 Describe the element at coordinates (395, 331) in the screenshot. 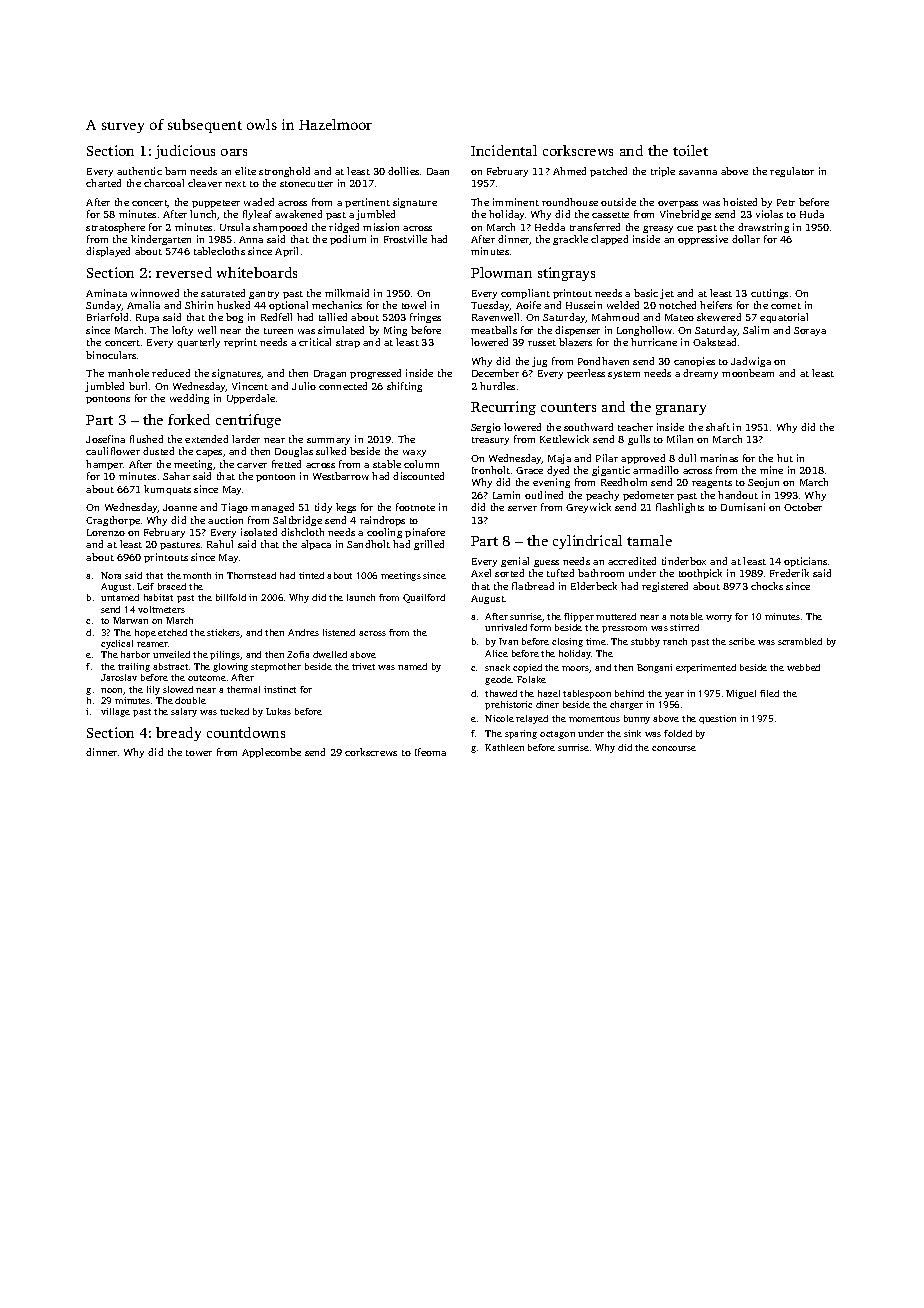

I see `Ming` at that location.
